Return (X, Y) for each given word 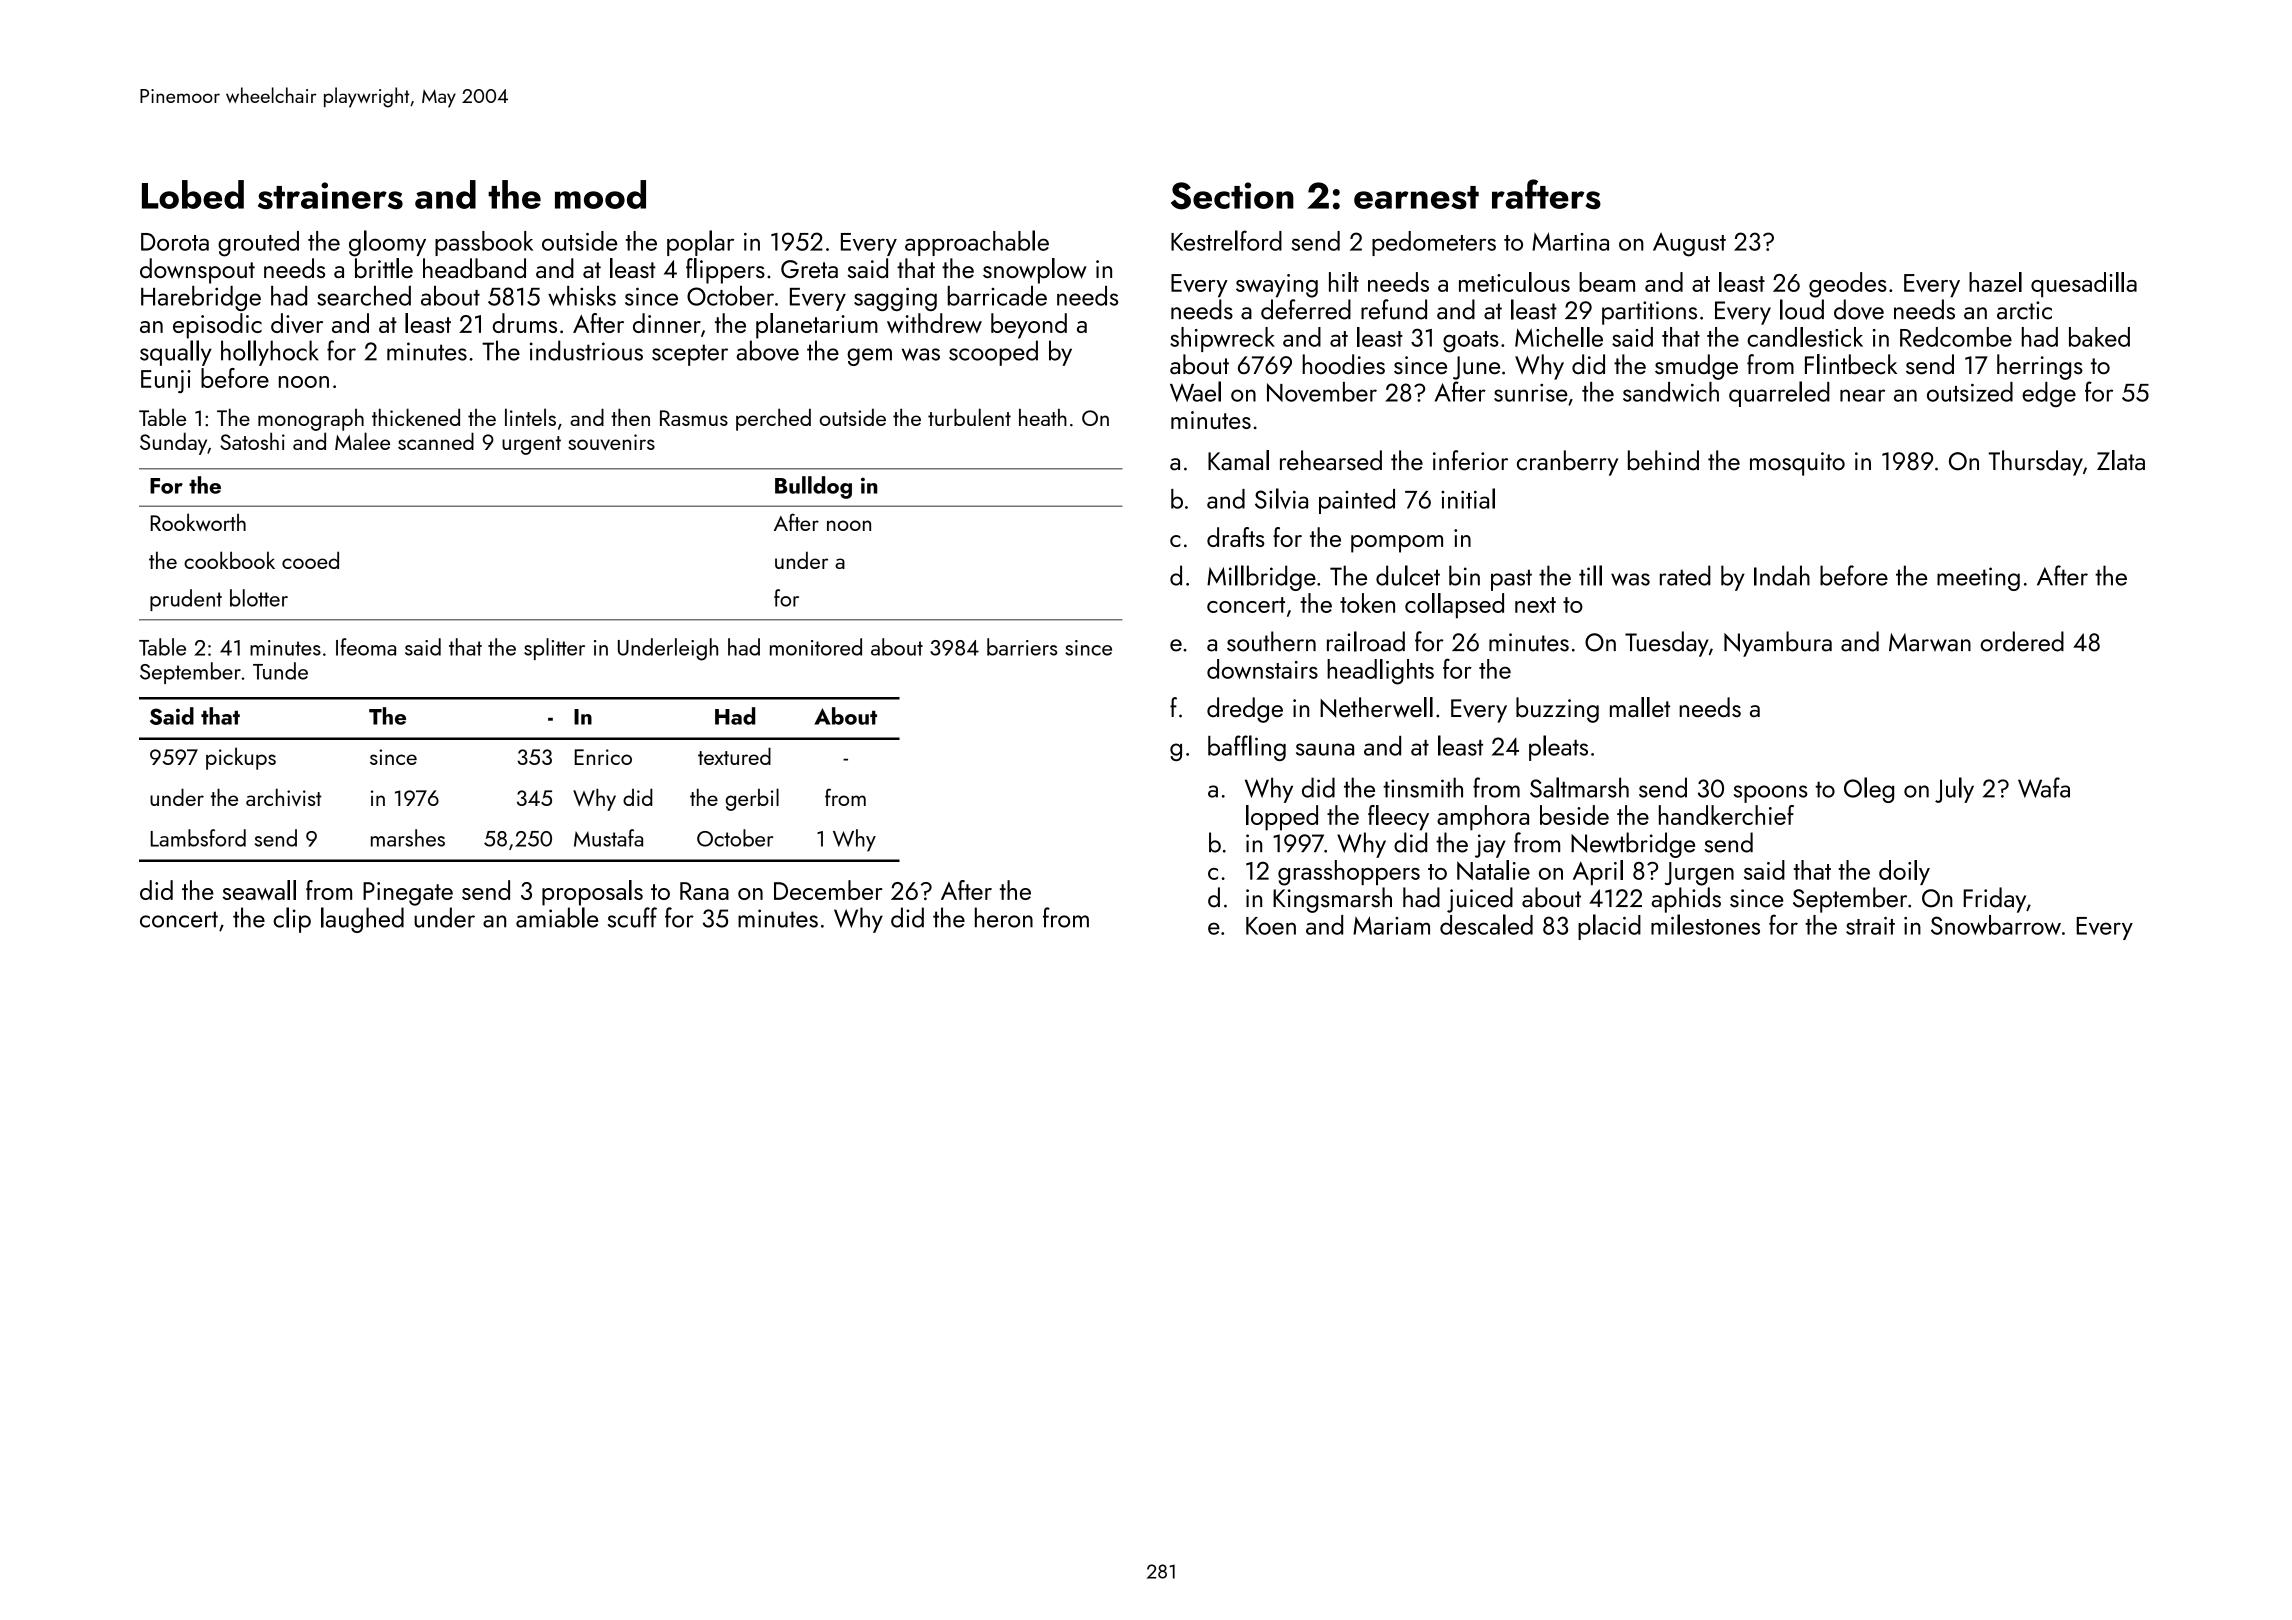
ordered (2022, 641)
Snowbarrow (1996, 925)
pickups (241, 758)
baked (2099, 337)
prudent (186, 600)
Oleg (1869, 790)
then (630, 417)
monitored (816, 647)
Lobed (193, 194)
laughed (362, 920)
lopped (1282, 818)
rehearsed (1331, 460)
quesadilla (2084, 284)
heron (1004, 917)
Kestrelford (1226, 240)
